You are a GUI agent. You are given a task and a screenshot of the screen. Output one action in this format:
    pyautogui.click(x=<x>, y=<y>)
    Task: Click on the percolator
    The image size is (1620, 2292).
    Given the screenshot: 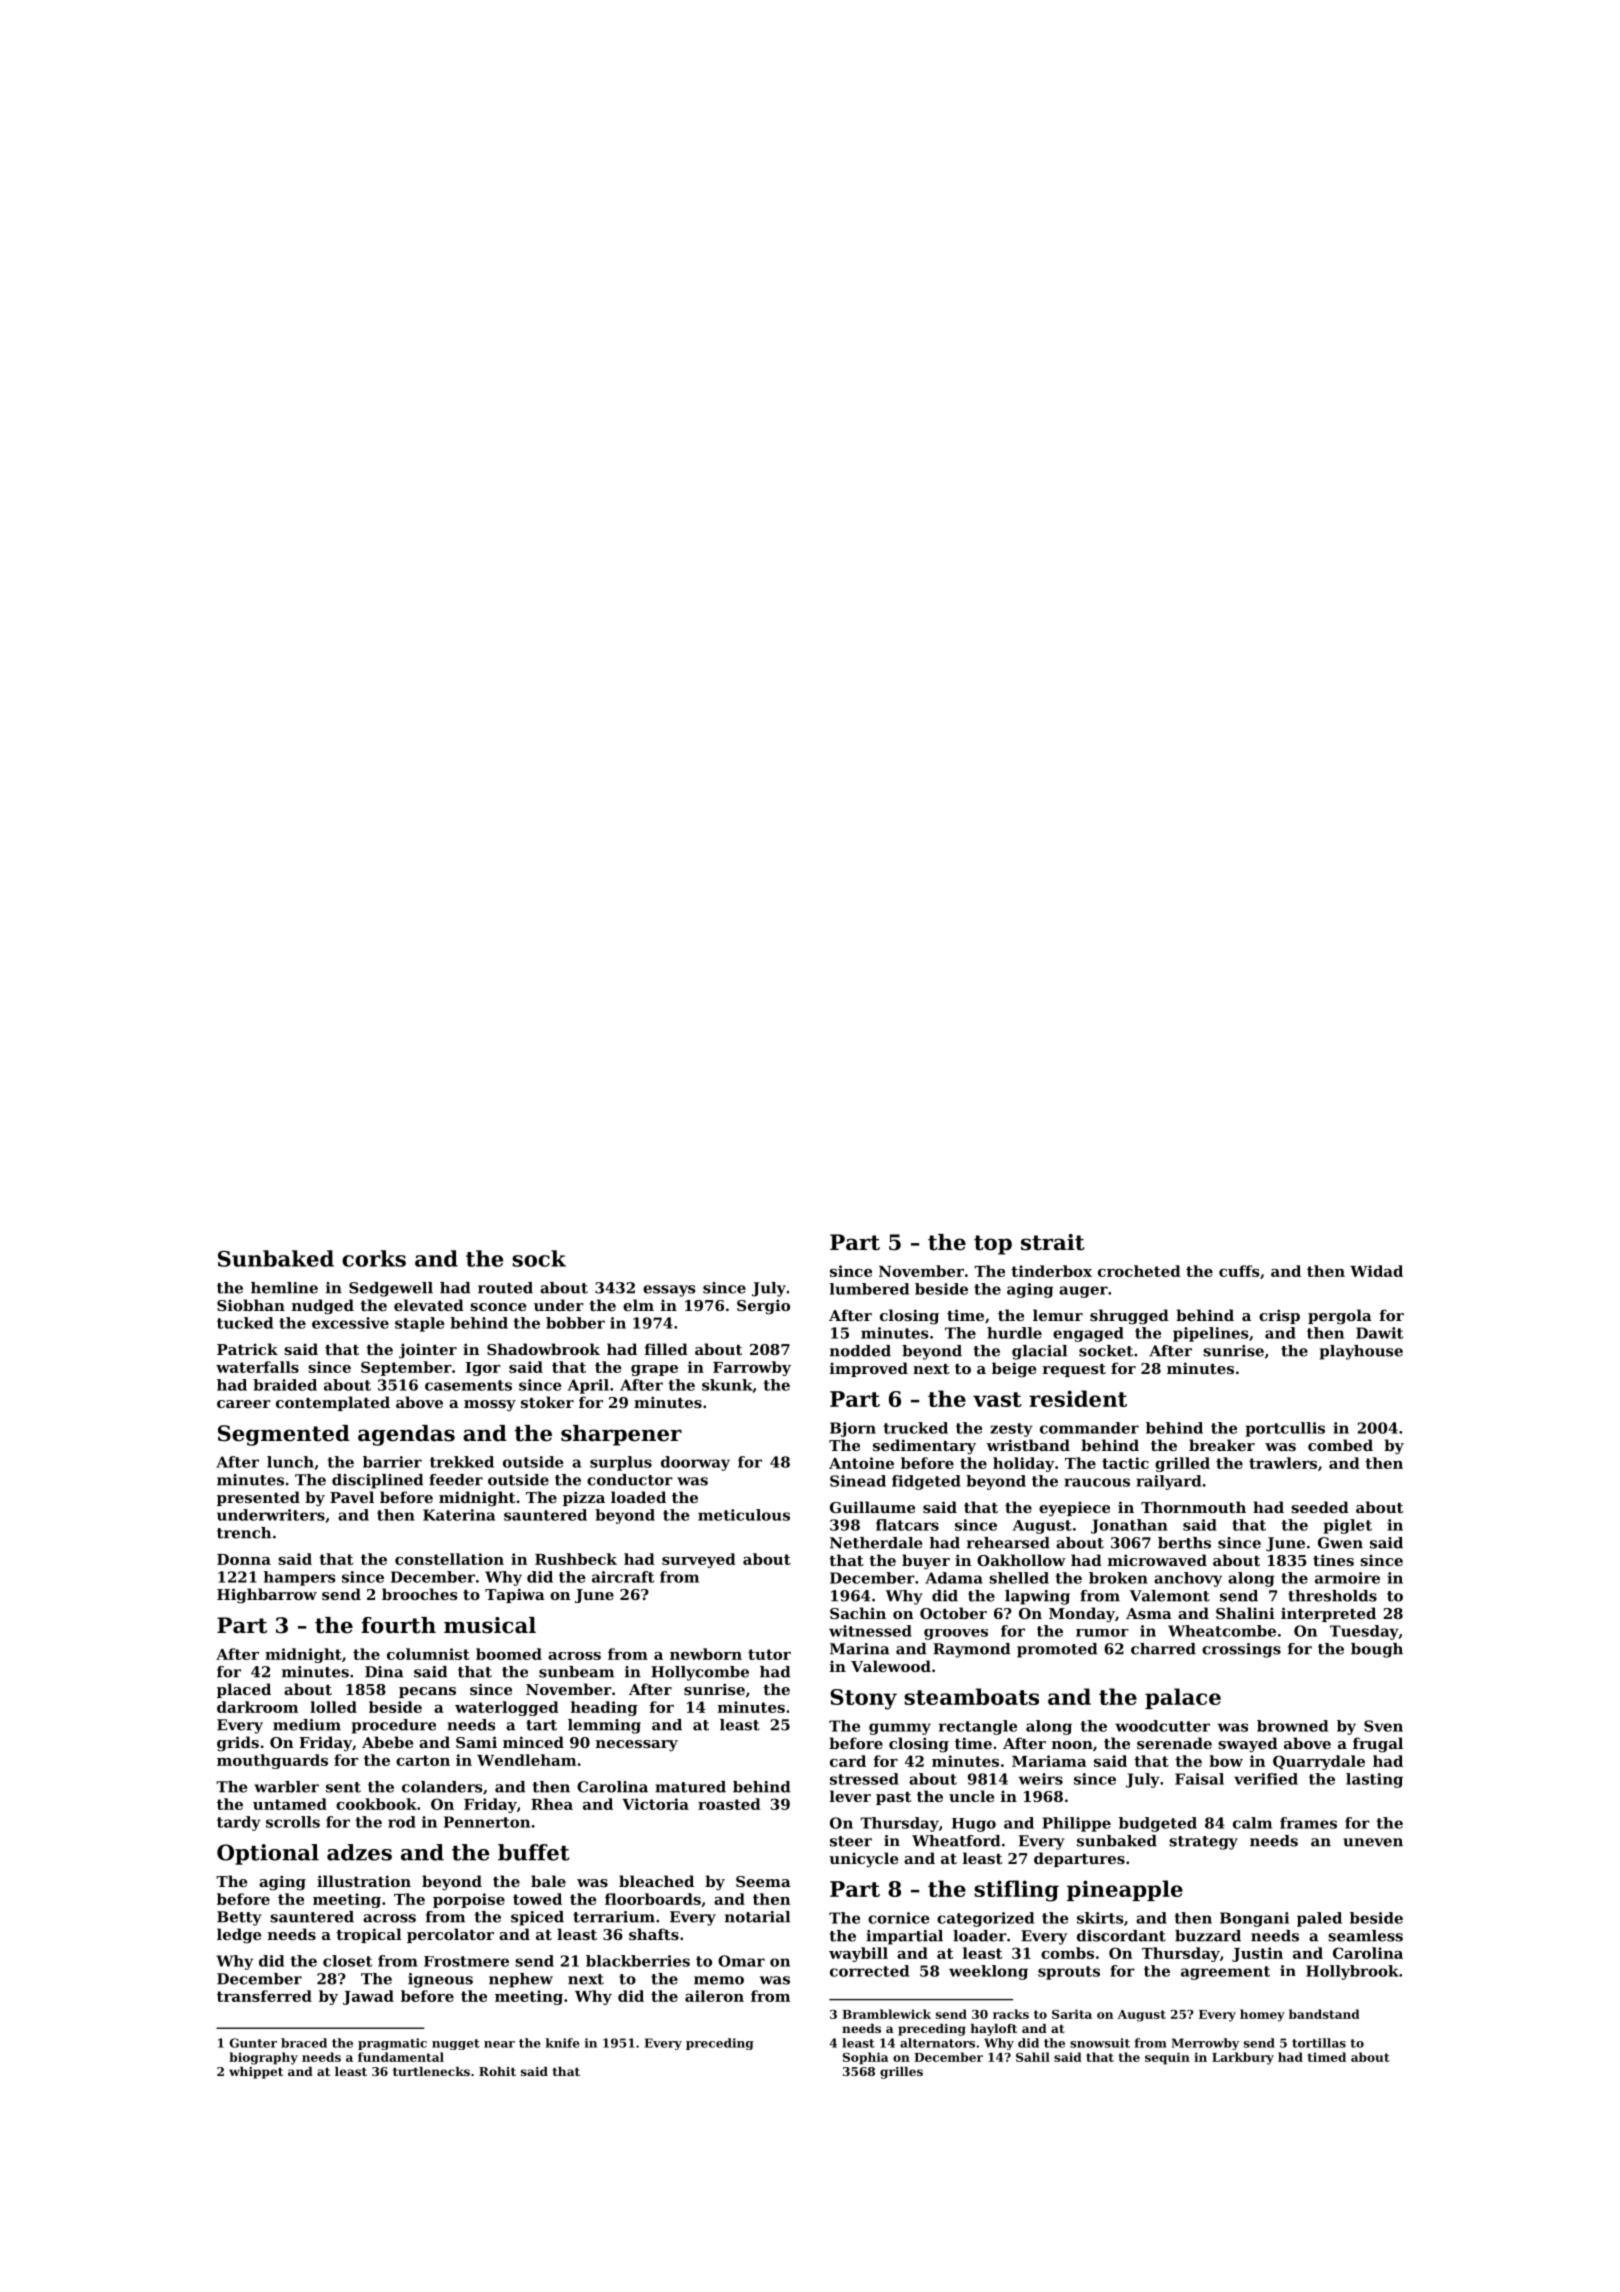 What is the action you would take?
    pyautogui.click(x=450, y=1935)
